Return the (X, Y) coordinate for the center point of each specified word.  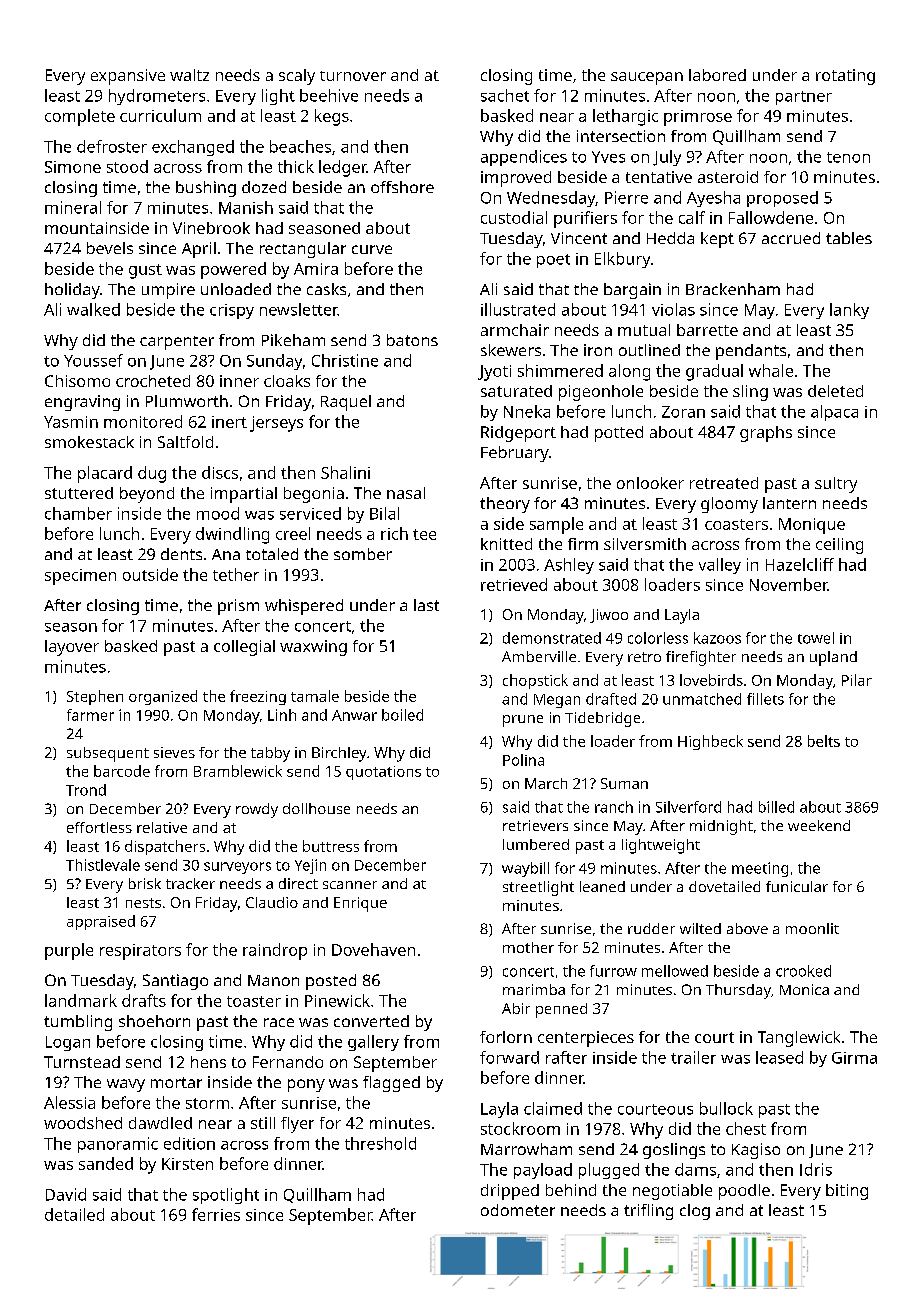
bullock (726, 1108)
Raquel (346, 403)
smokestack (89, 442)
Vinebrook (211, 228)
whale (771, 370)
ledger (343, 168)
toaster (254, 1001)
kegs (332, 117)
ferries (216, 1214)
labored (717, 75)
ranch (614, 807)
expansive (128, 77)
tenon (848, 157)
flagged (391, 1084)
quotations (383, 773)
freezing (258, 697)
